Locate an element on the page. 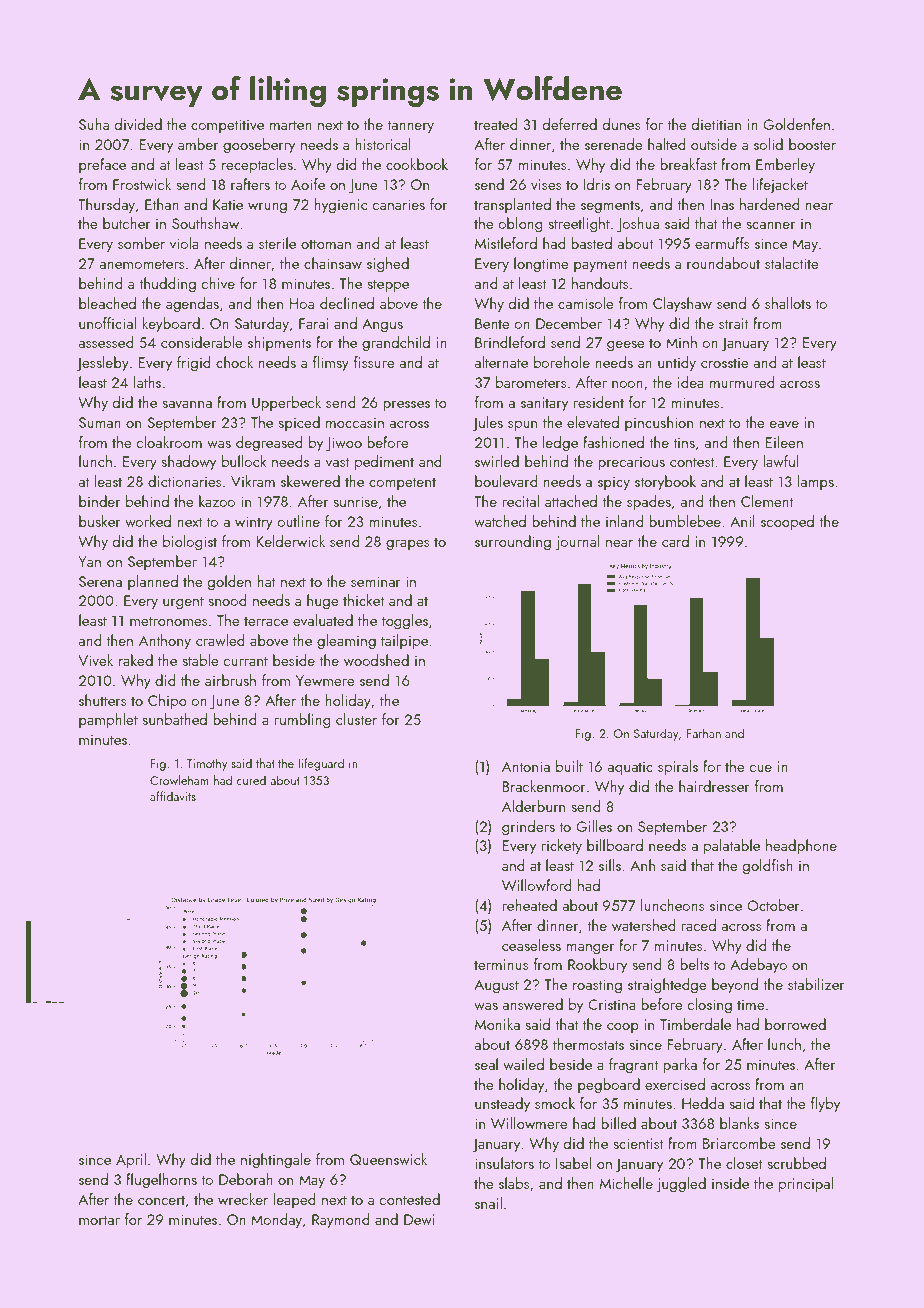 This document has width=924, height=1308. shadowy is located at coordinates (188, 463).
